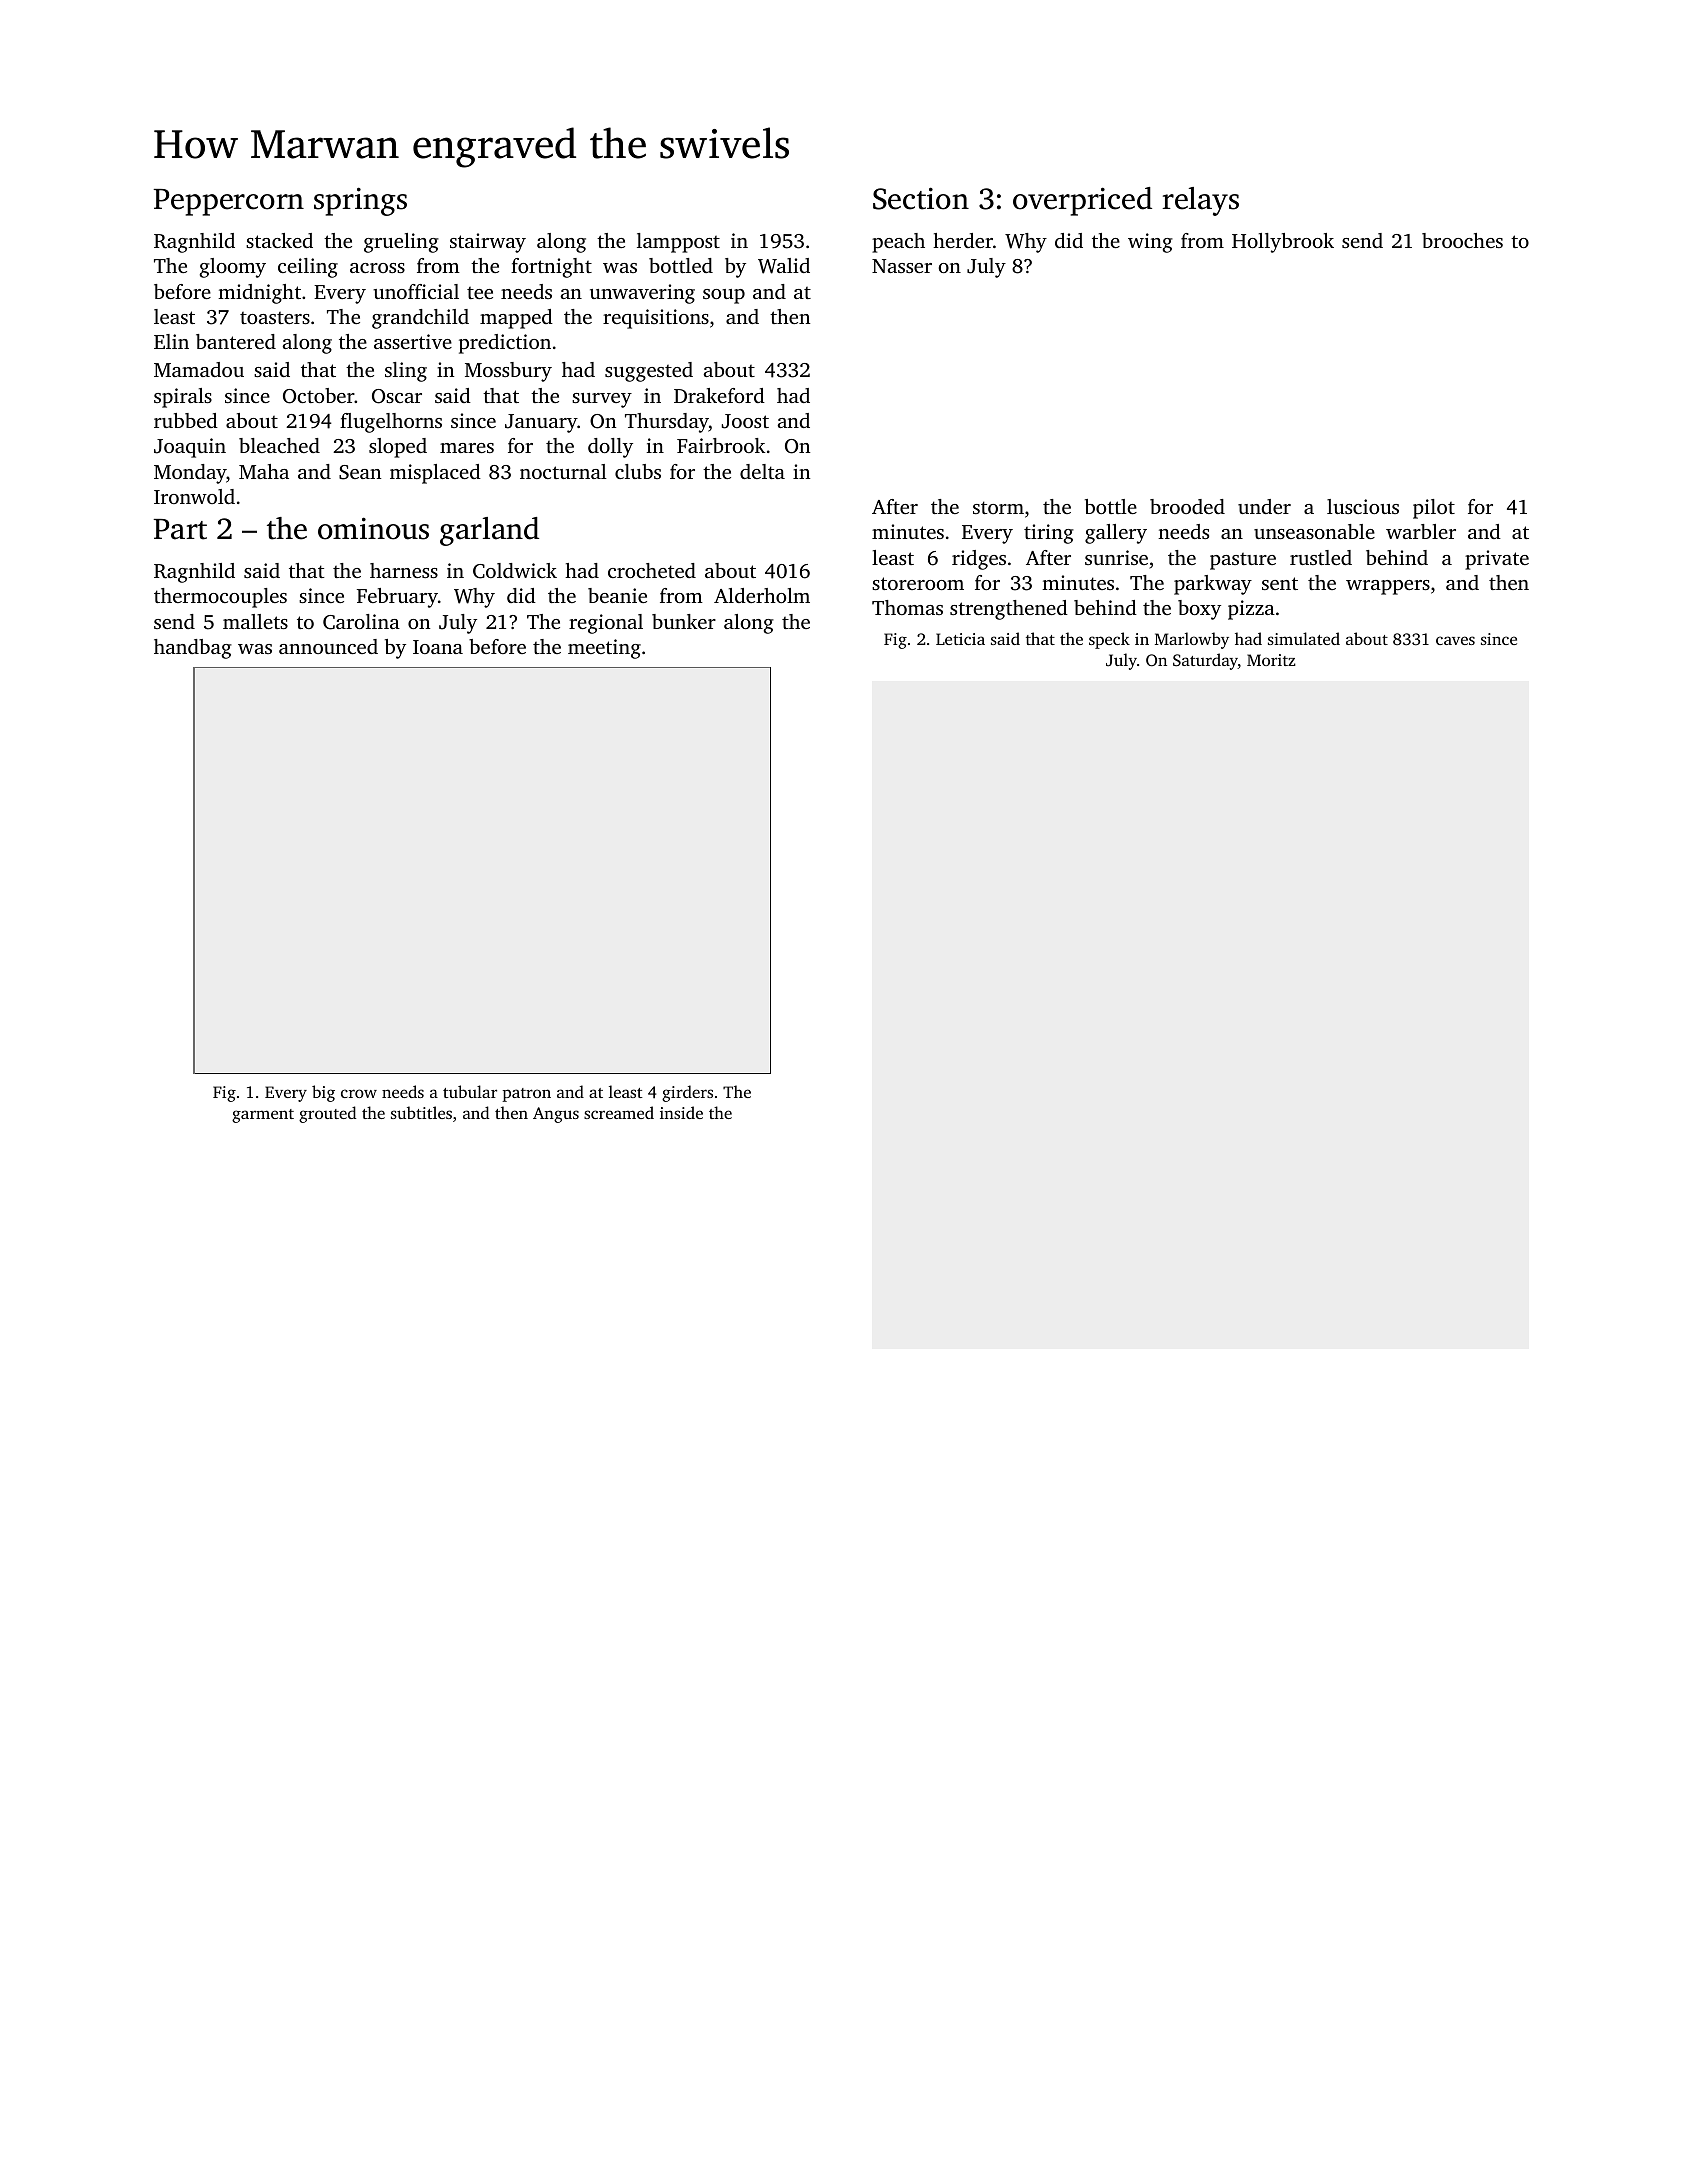  What do you see at coordinates (263, 1116) in the screenshot?
I see `garment` at bounding box center [263, 1116].
